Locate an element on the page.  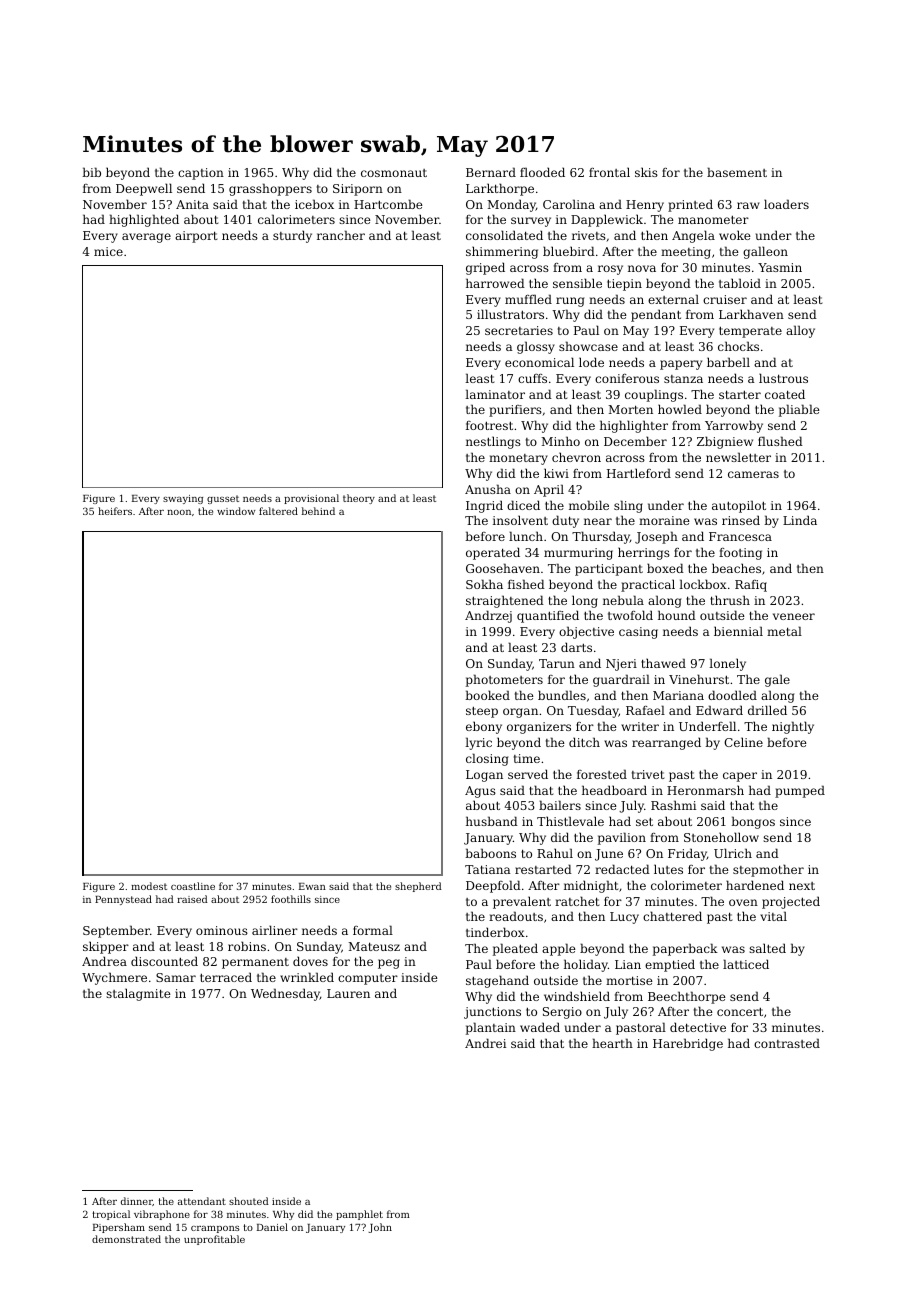
tiepin is located at coordinates (624, 285).
